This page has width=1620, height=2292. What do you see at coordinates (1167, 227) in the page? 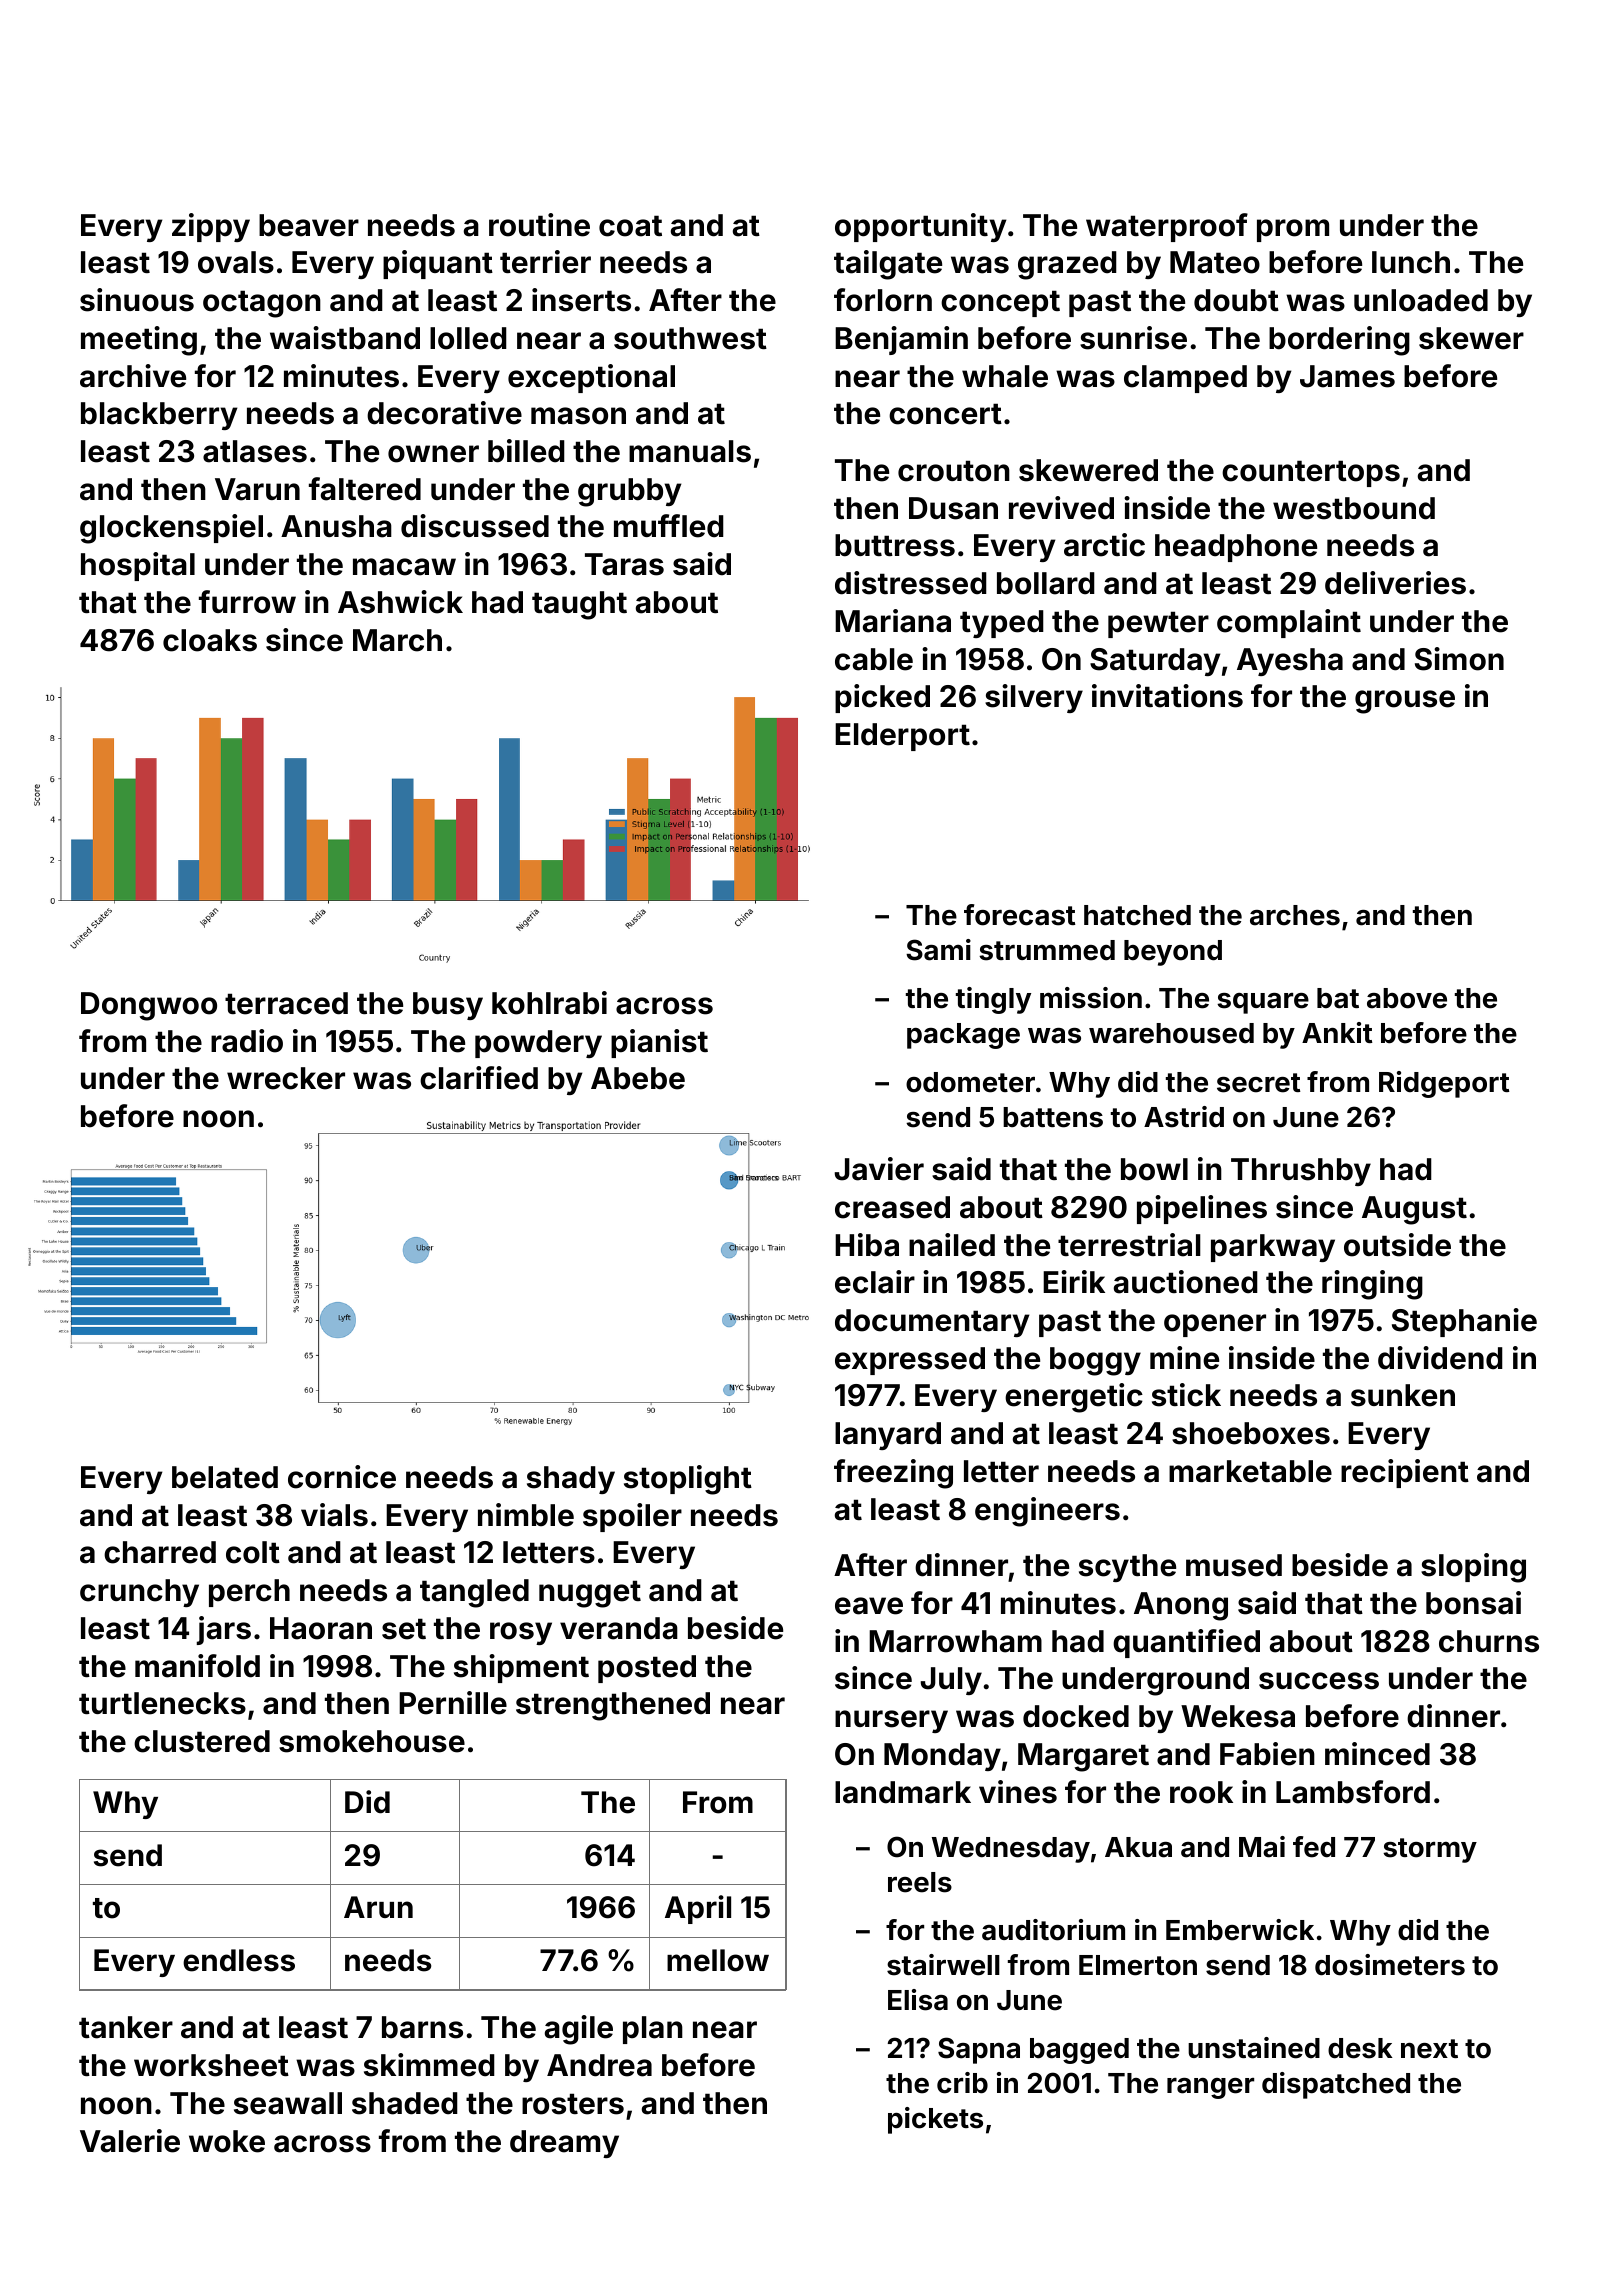
I see `waterproof` at bounding box center [1167, 227].
